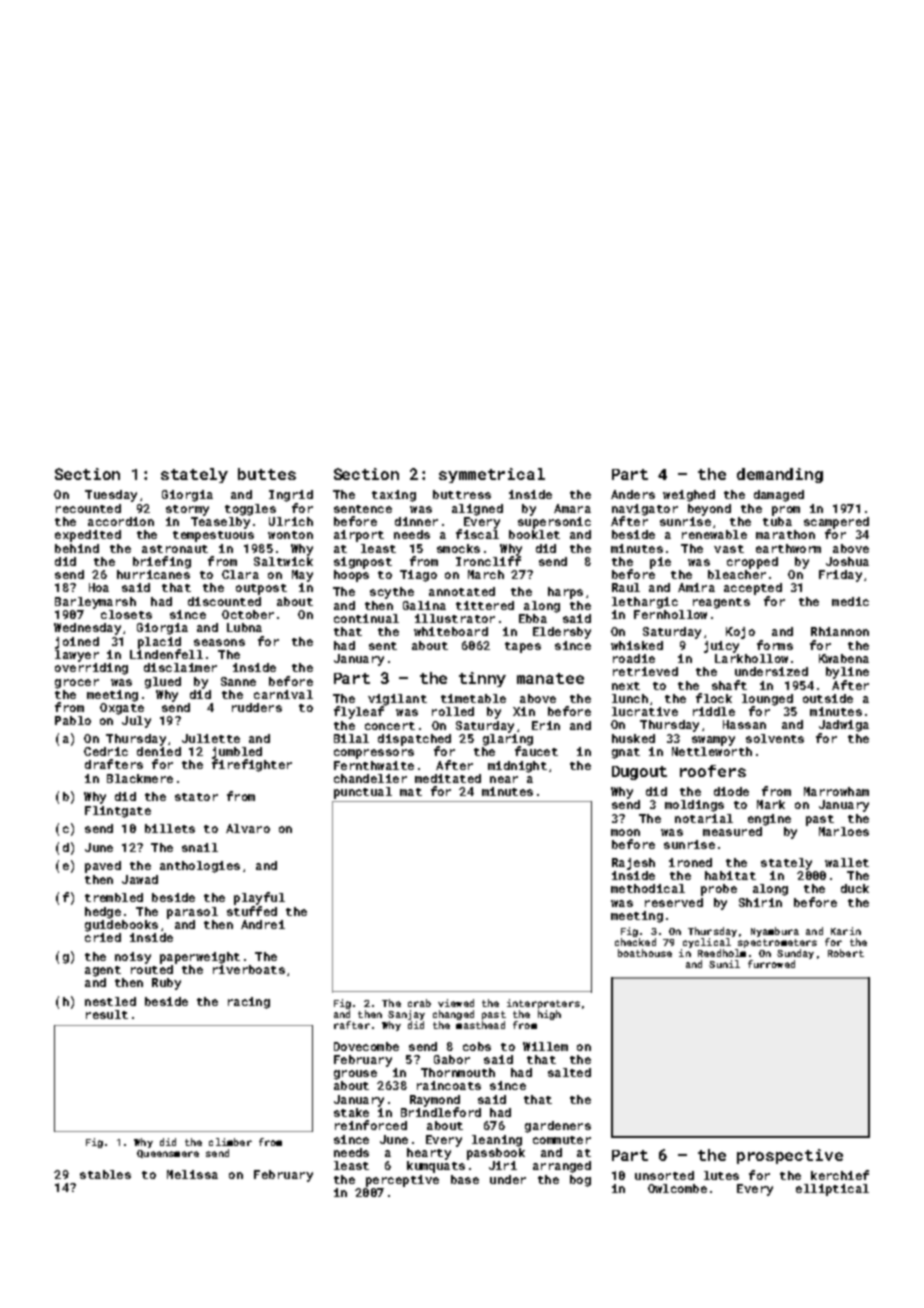 This page has height=1308, width=924. Describe the element at coordinates (645, 603) in the page. I see `lethargic` at that location.
